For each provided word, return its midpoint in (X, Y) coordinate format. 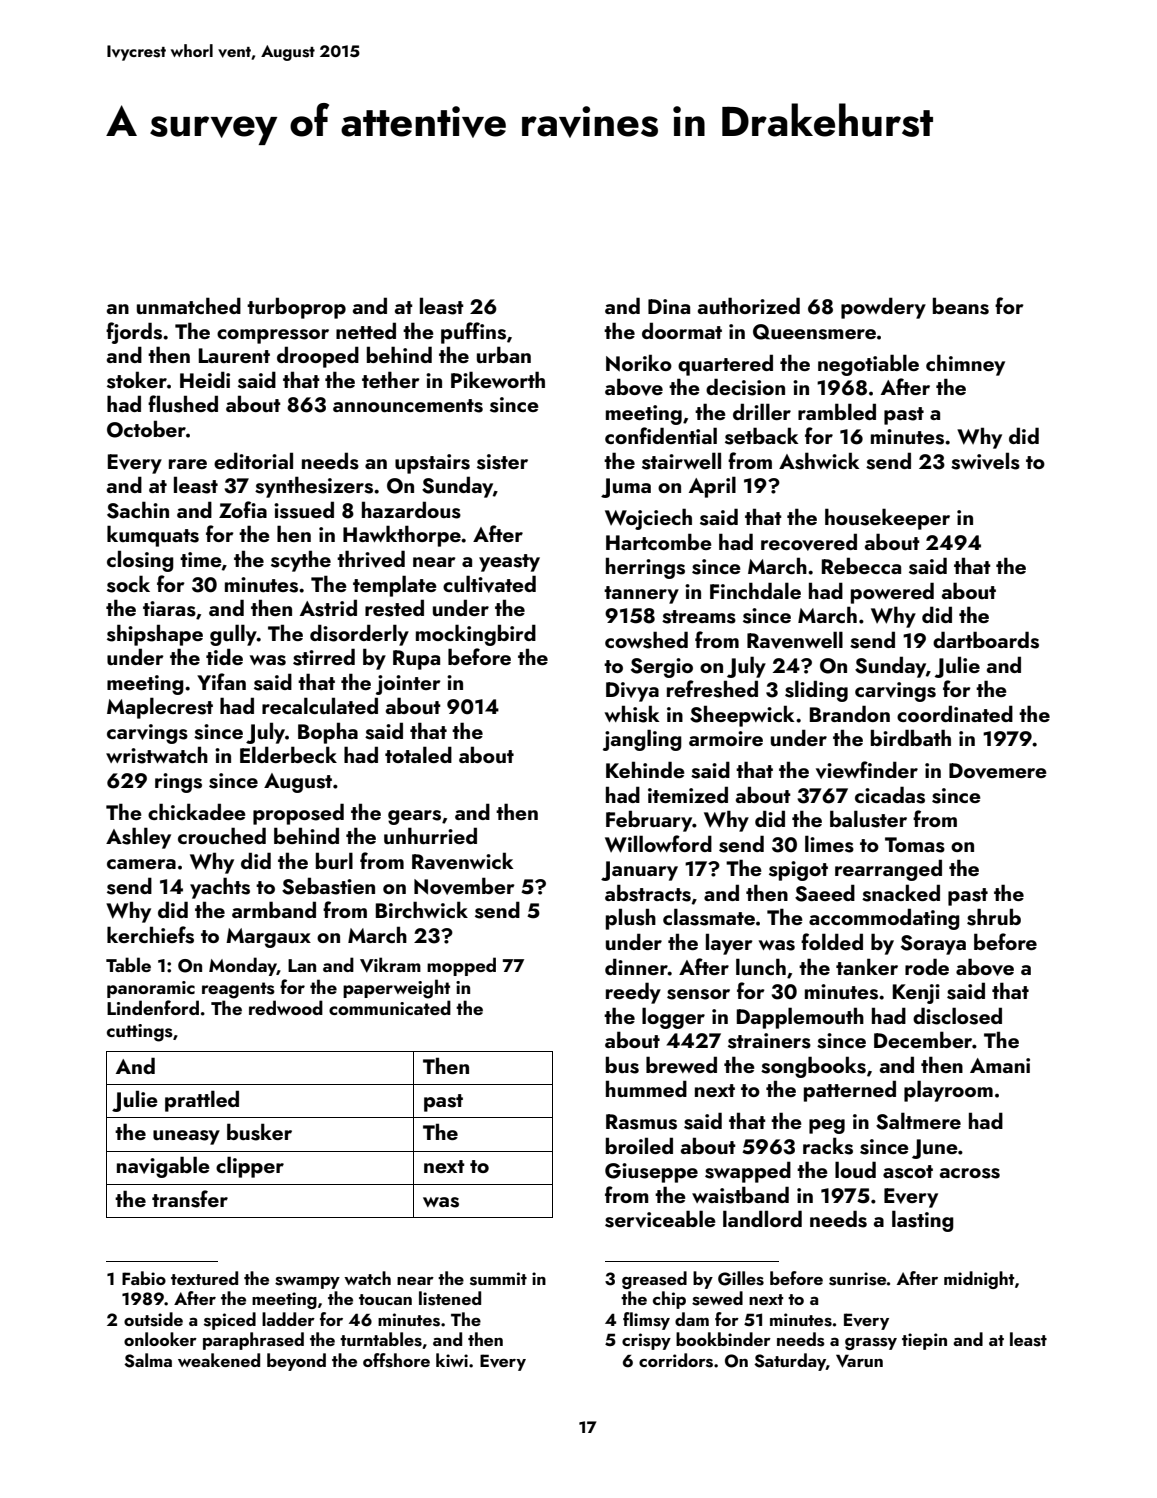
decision (745, 387)
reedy (633, 993)
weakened (219, 1360)
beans (961, 306)
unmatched (189, 305)
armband (274, 909)
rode (927, 966)
